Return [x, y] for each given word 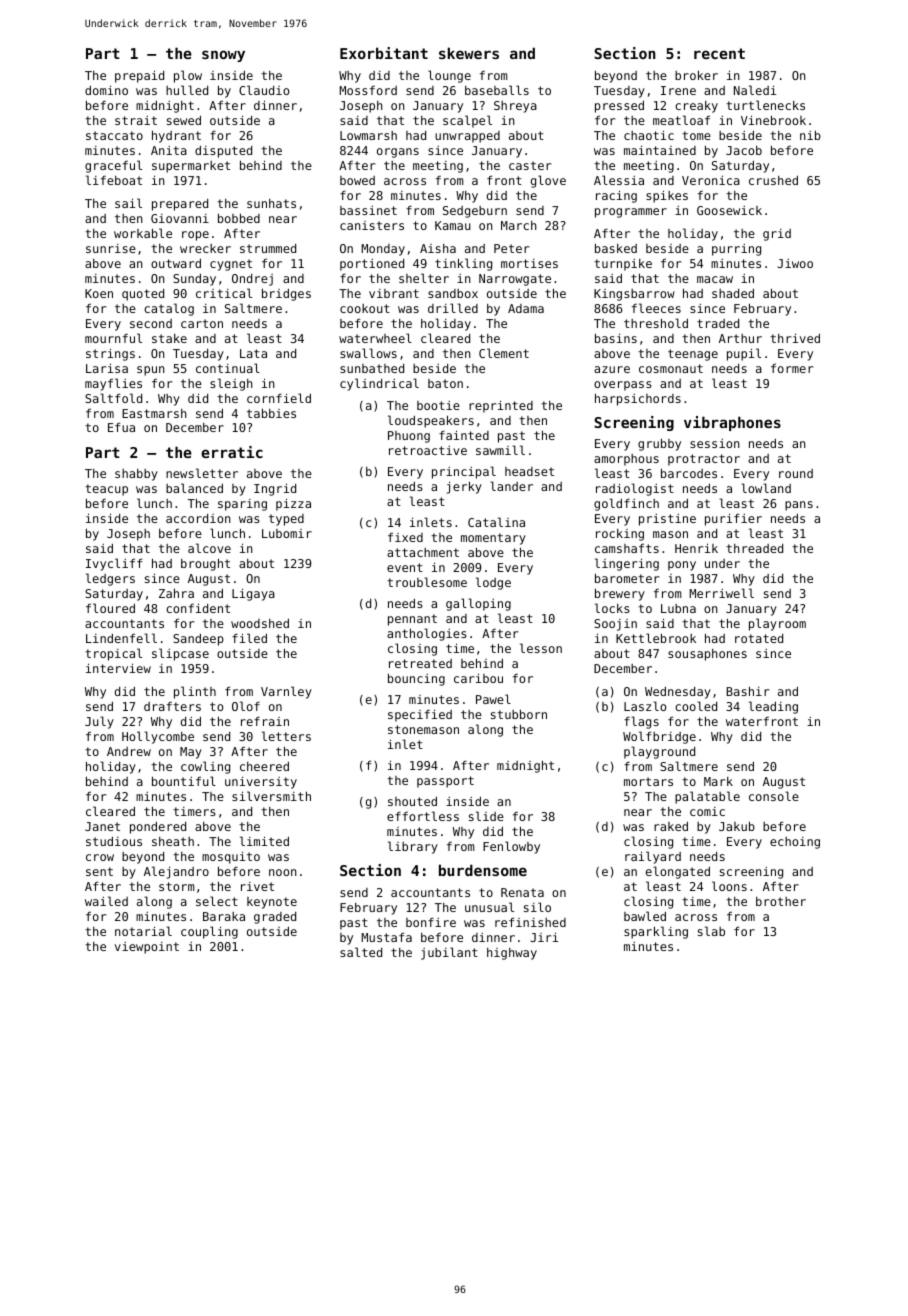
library [413, 847]
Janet [102, 826]
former [792, 368]
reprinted [501, 406]
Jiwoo [795, 263]
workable [143, 233]
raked [671, 826]
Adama [526, 308]
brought [205, 564]
